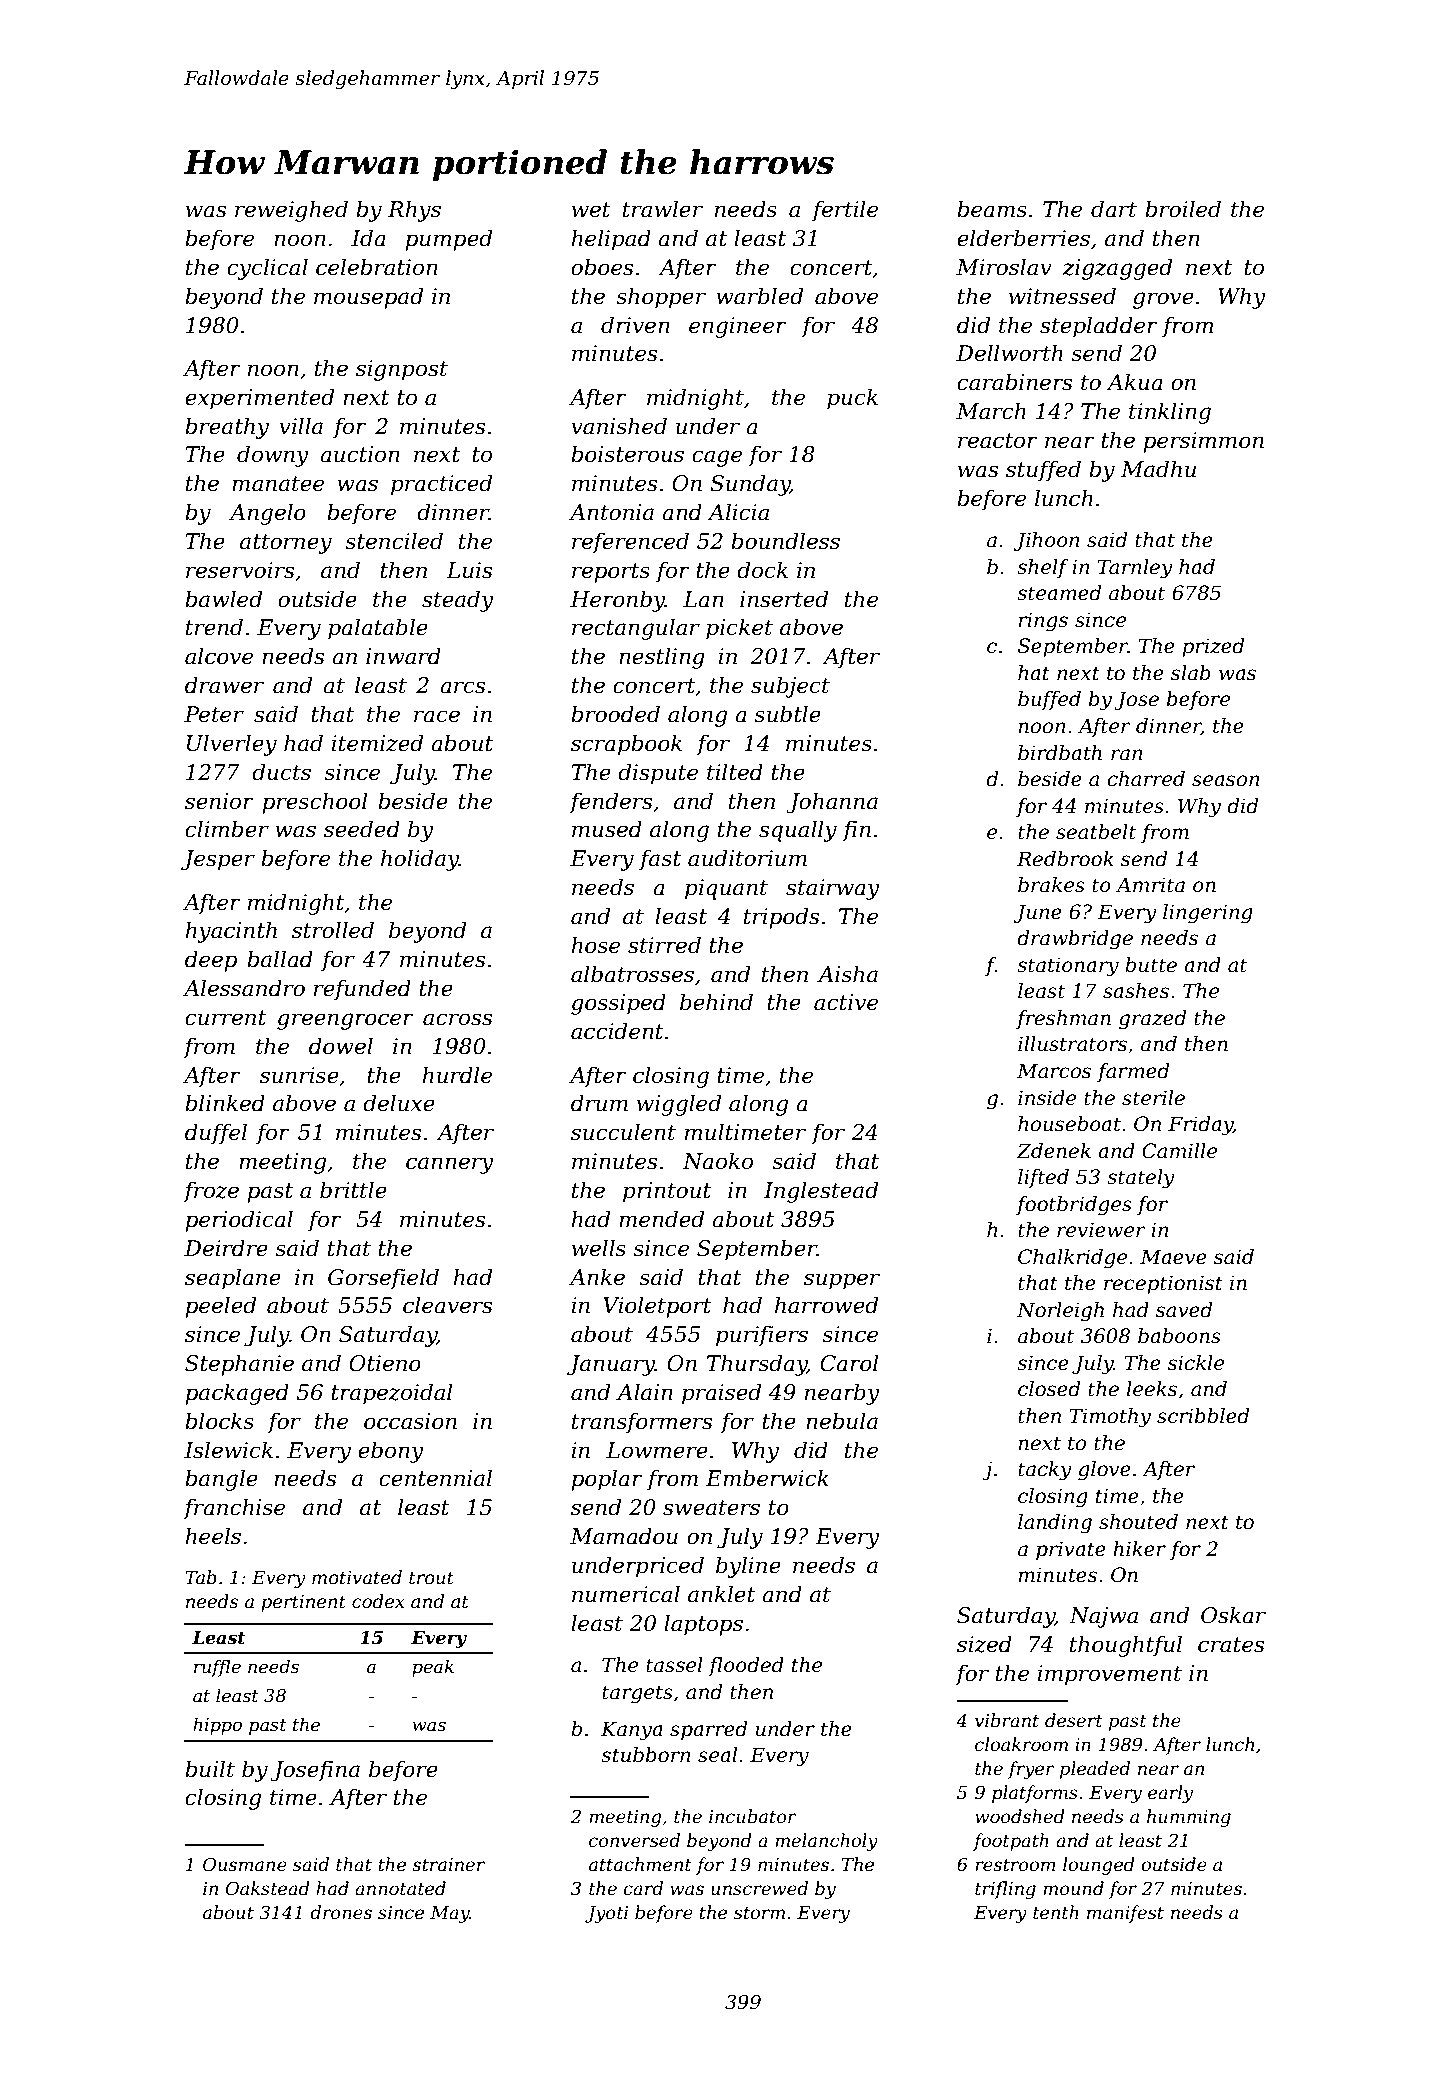  What do you see at coordinates (591, 210) in the page?
I see `wet` at bounding box center [591, 210].
